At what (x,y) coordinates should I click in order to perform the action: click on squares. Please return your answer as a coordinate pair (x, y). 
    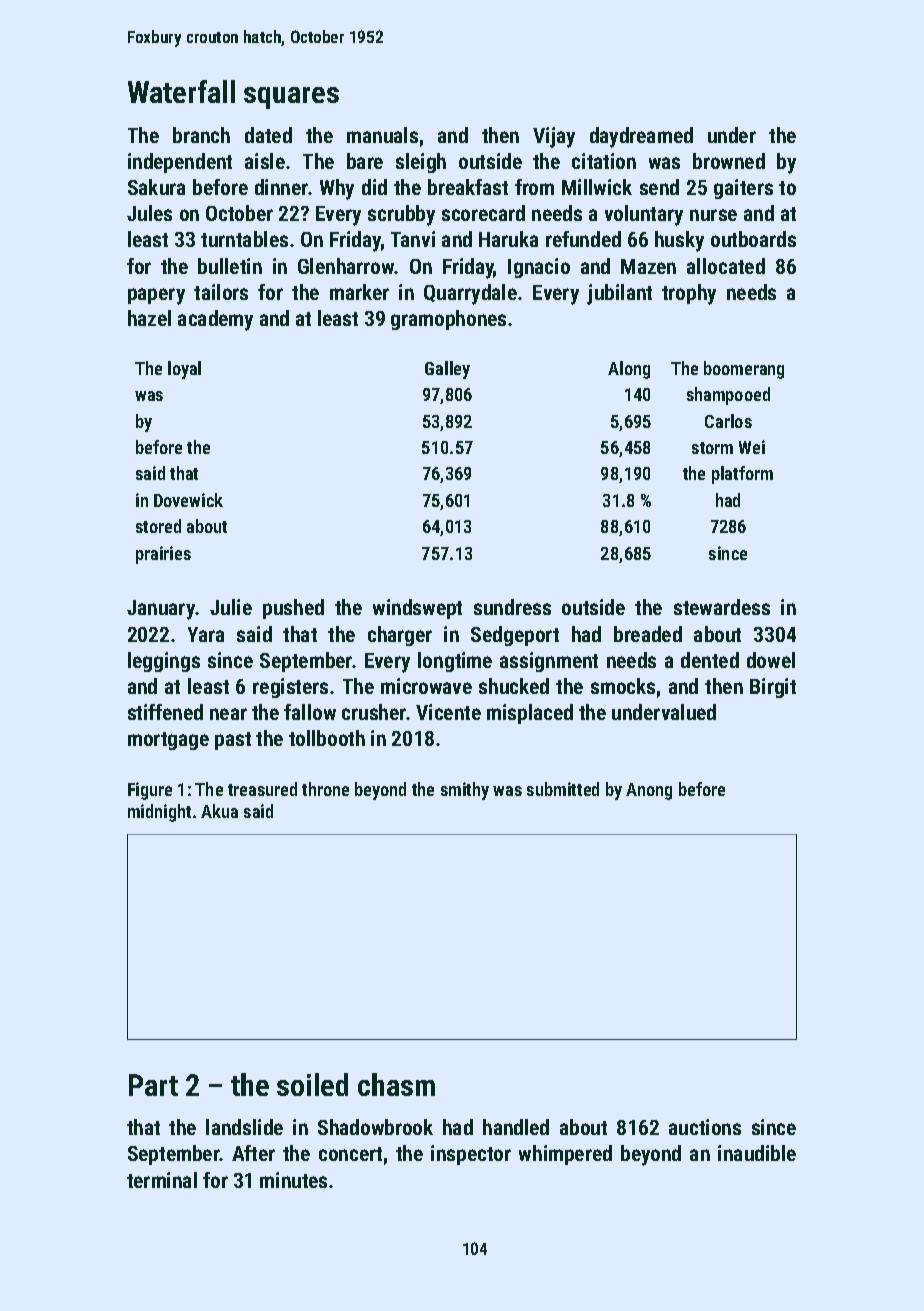
    Looking at the image, I should click on (291, 98).
